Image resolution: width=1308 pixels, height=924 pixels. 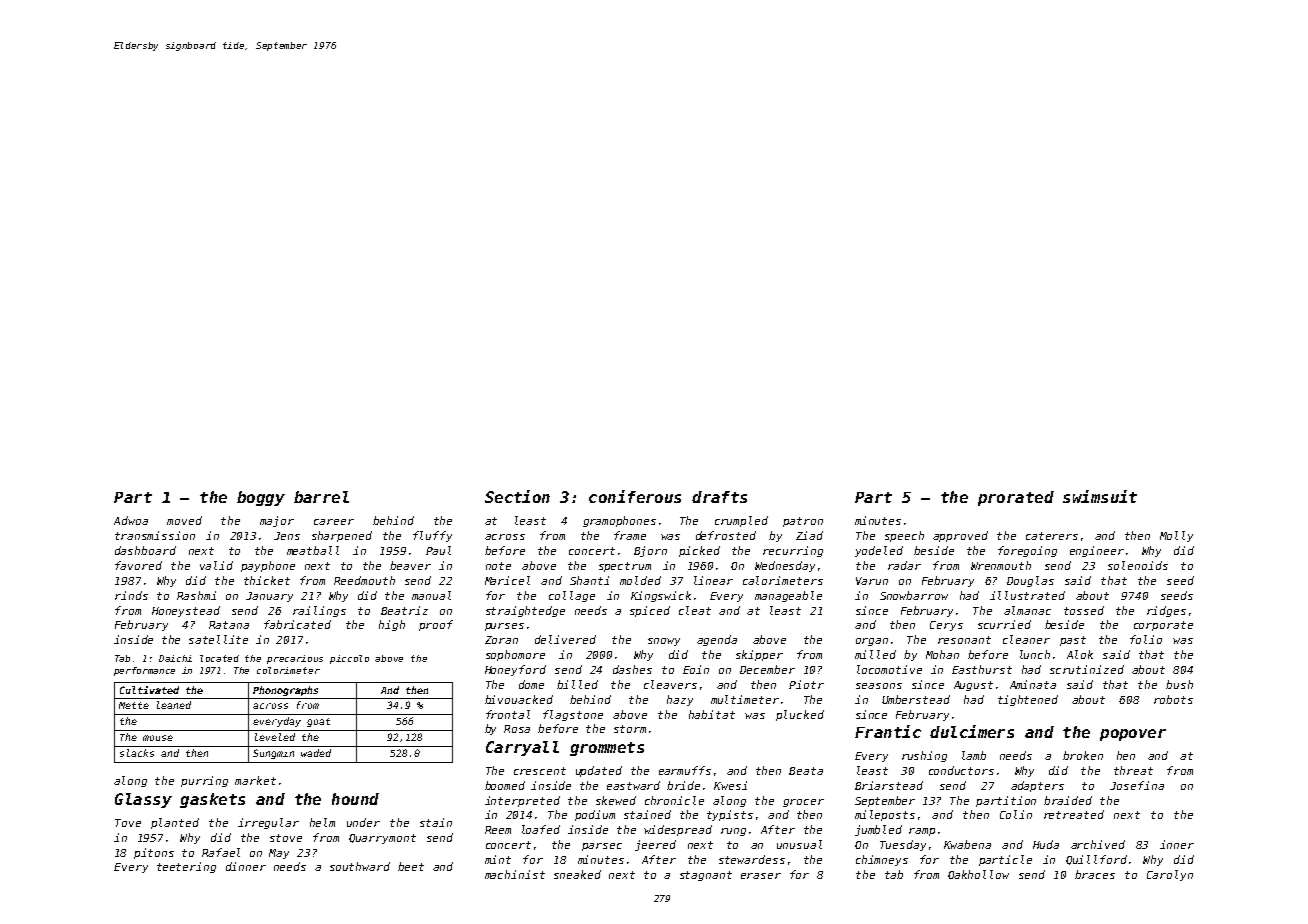 What do you see at coordinates (255, 780) in the screenshot?
I see `market` at bounding box center [255, 780].
